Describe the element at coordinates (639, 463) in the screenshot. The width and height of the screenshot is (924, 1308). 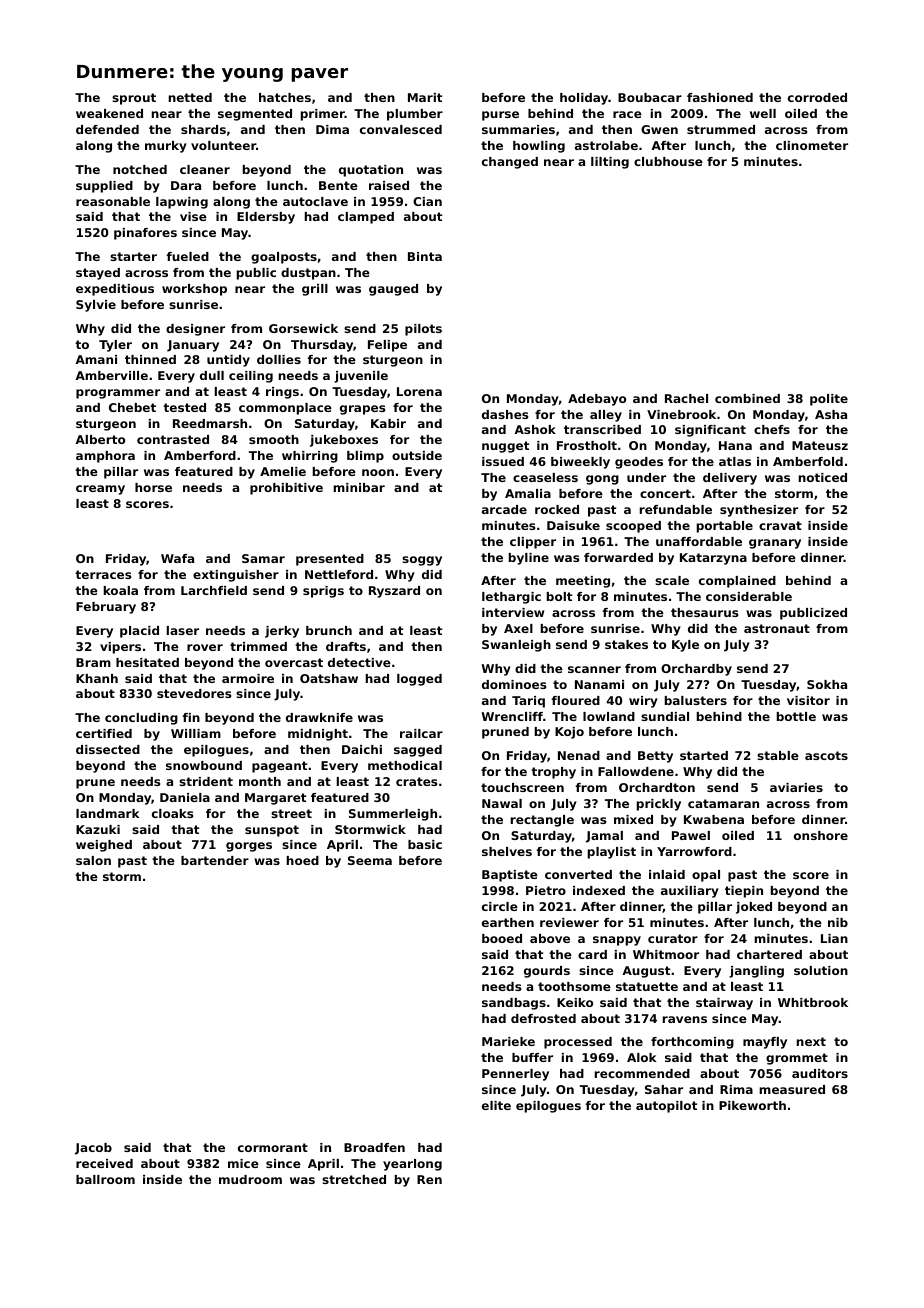
I see `geodes` at that location.
